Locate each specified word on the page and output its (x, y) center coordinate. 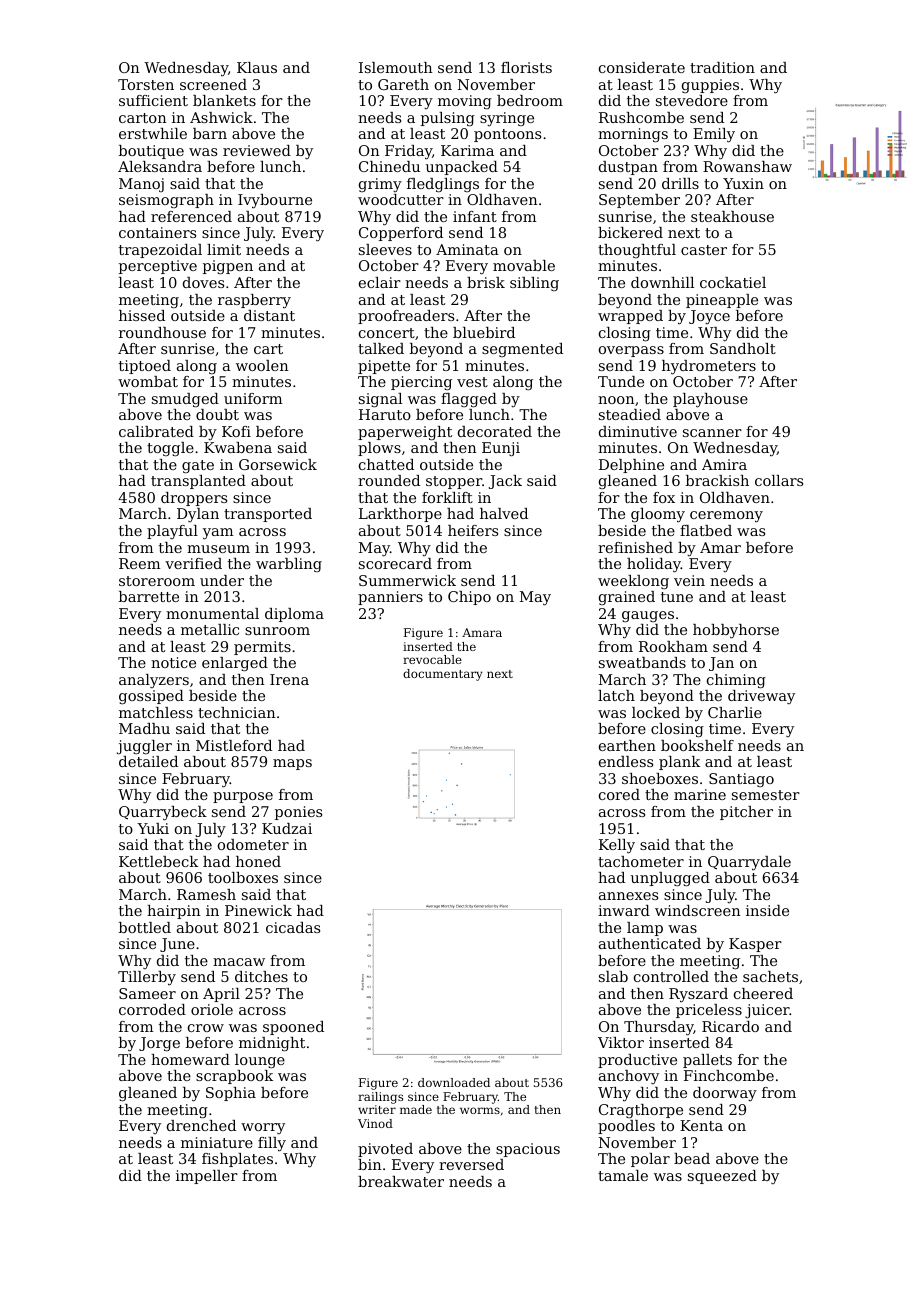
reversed (471, 1164)
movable (524, 265)
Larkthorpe (400, 515)
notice (173, 662)
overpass (631, 351)
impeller (207, 1177)
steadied (630, 414)
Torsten (146, 84)
